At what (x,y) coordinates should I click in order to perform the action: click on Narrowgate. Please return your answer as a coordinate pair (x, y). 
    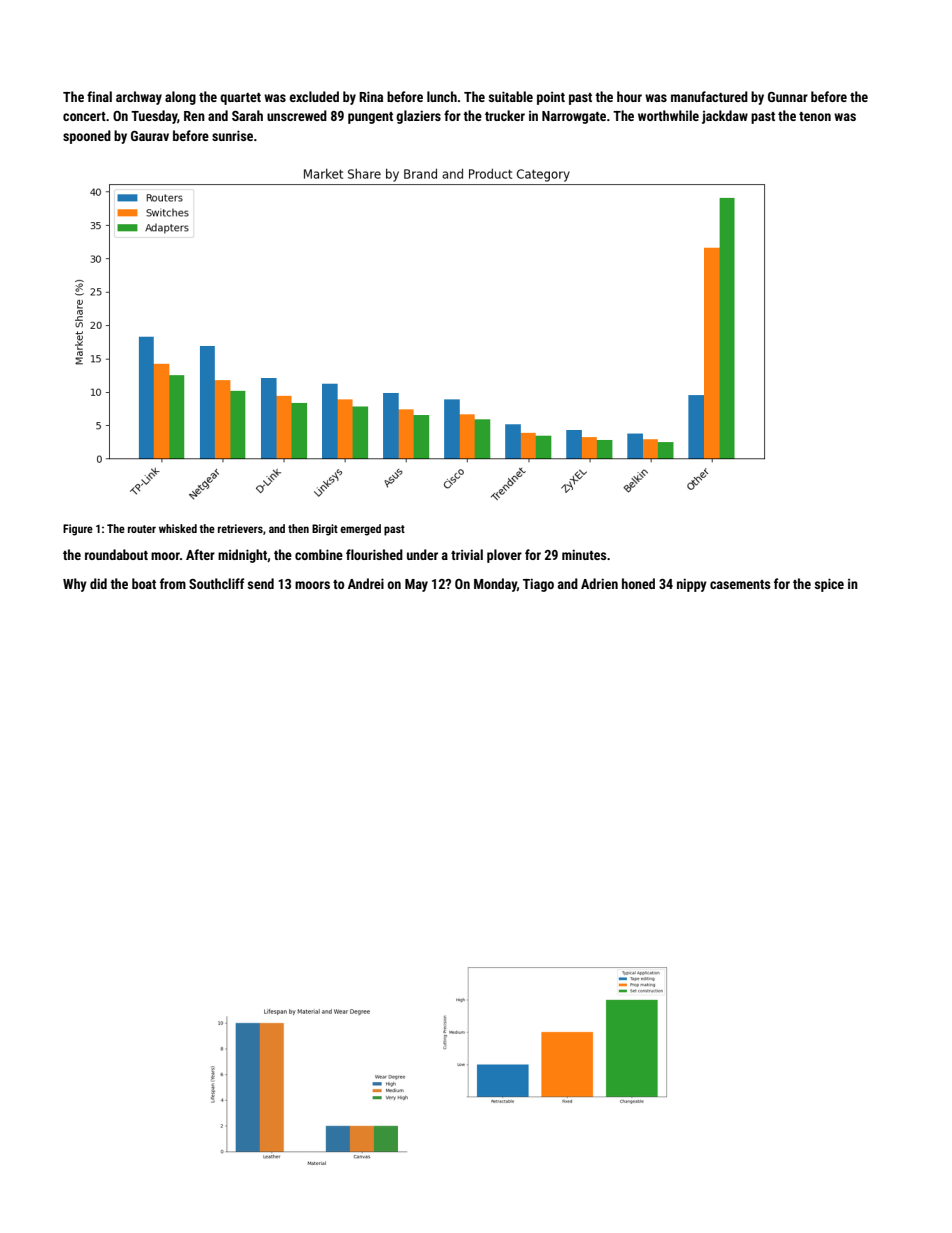
    Looking at the image, I should click on (574, 117).
